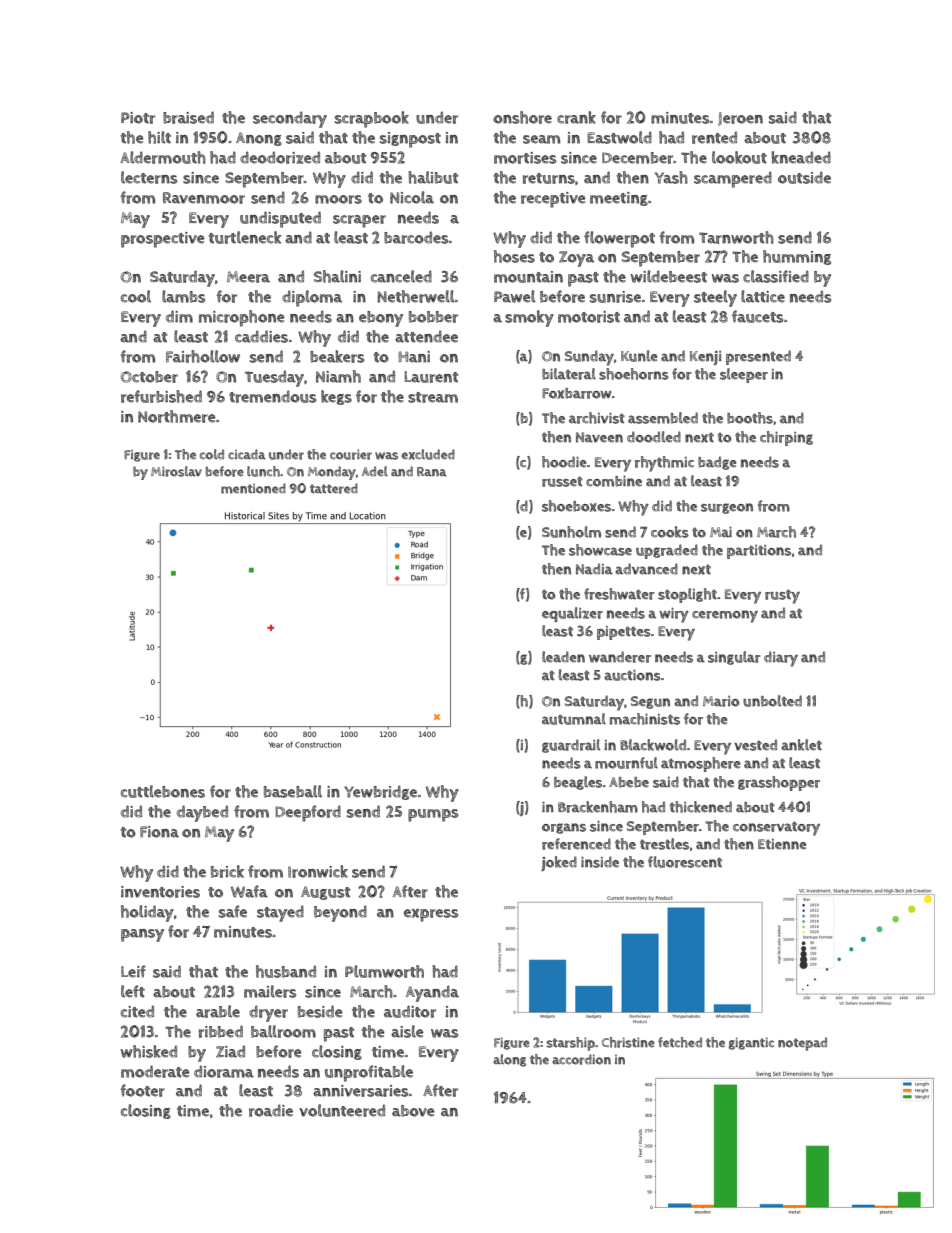 The image size is (952, 1233). Describe the element at coordinates (572, 614) in the screenshot. I see `equalizer` at that location.
